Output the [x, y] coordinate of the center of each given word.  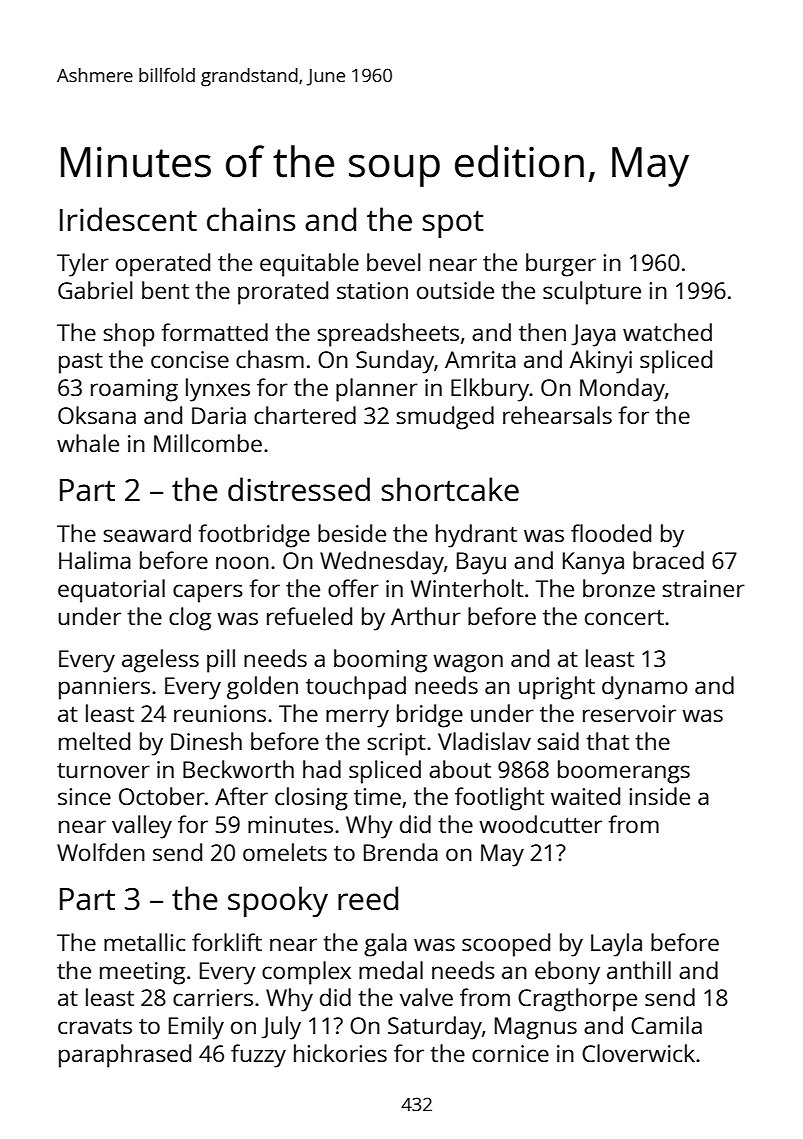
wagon [468, 663]
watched [667, 332]
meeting [142, 973]
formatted [214, 332]
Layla [616, 945]
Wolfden [101, 852]
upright [557, 688]
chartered [305, 415]
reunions [220, 713]
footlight [499, 799]
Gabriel [95, 290]
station [372, 290]
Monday [622, 390]
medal [391, 970]
